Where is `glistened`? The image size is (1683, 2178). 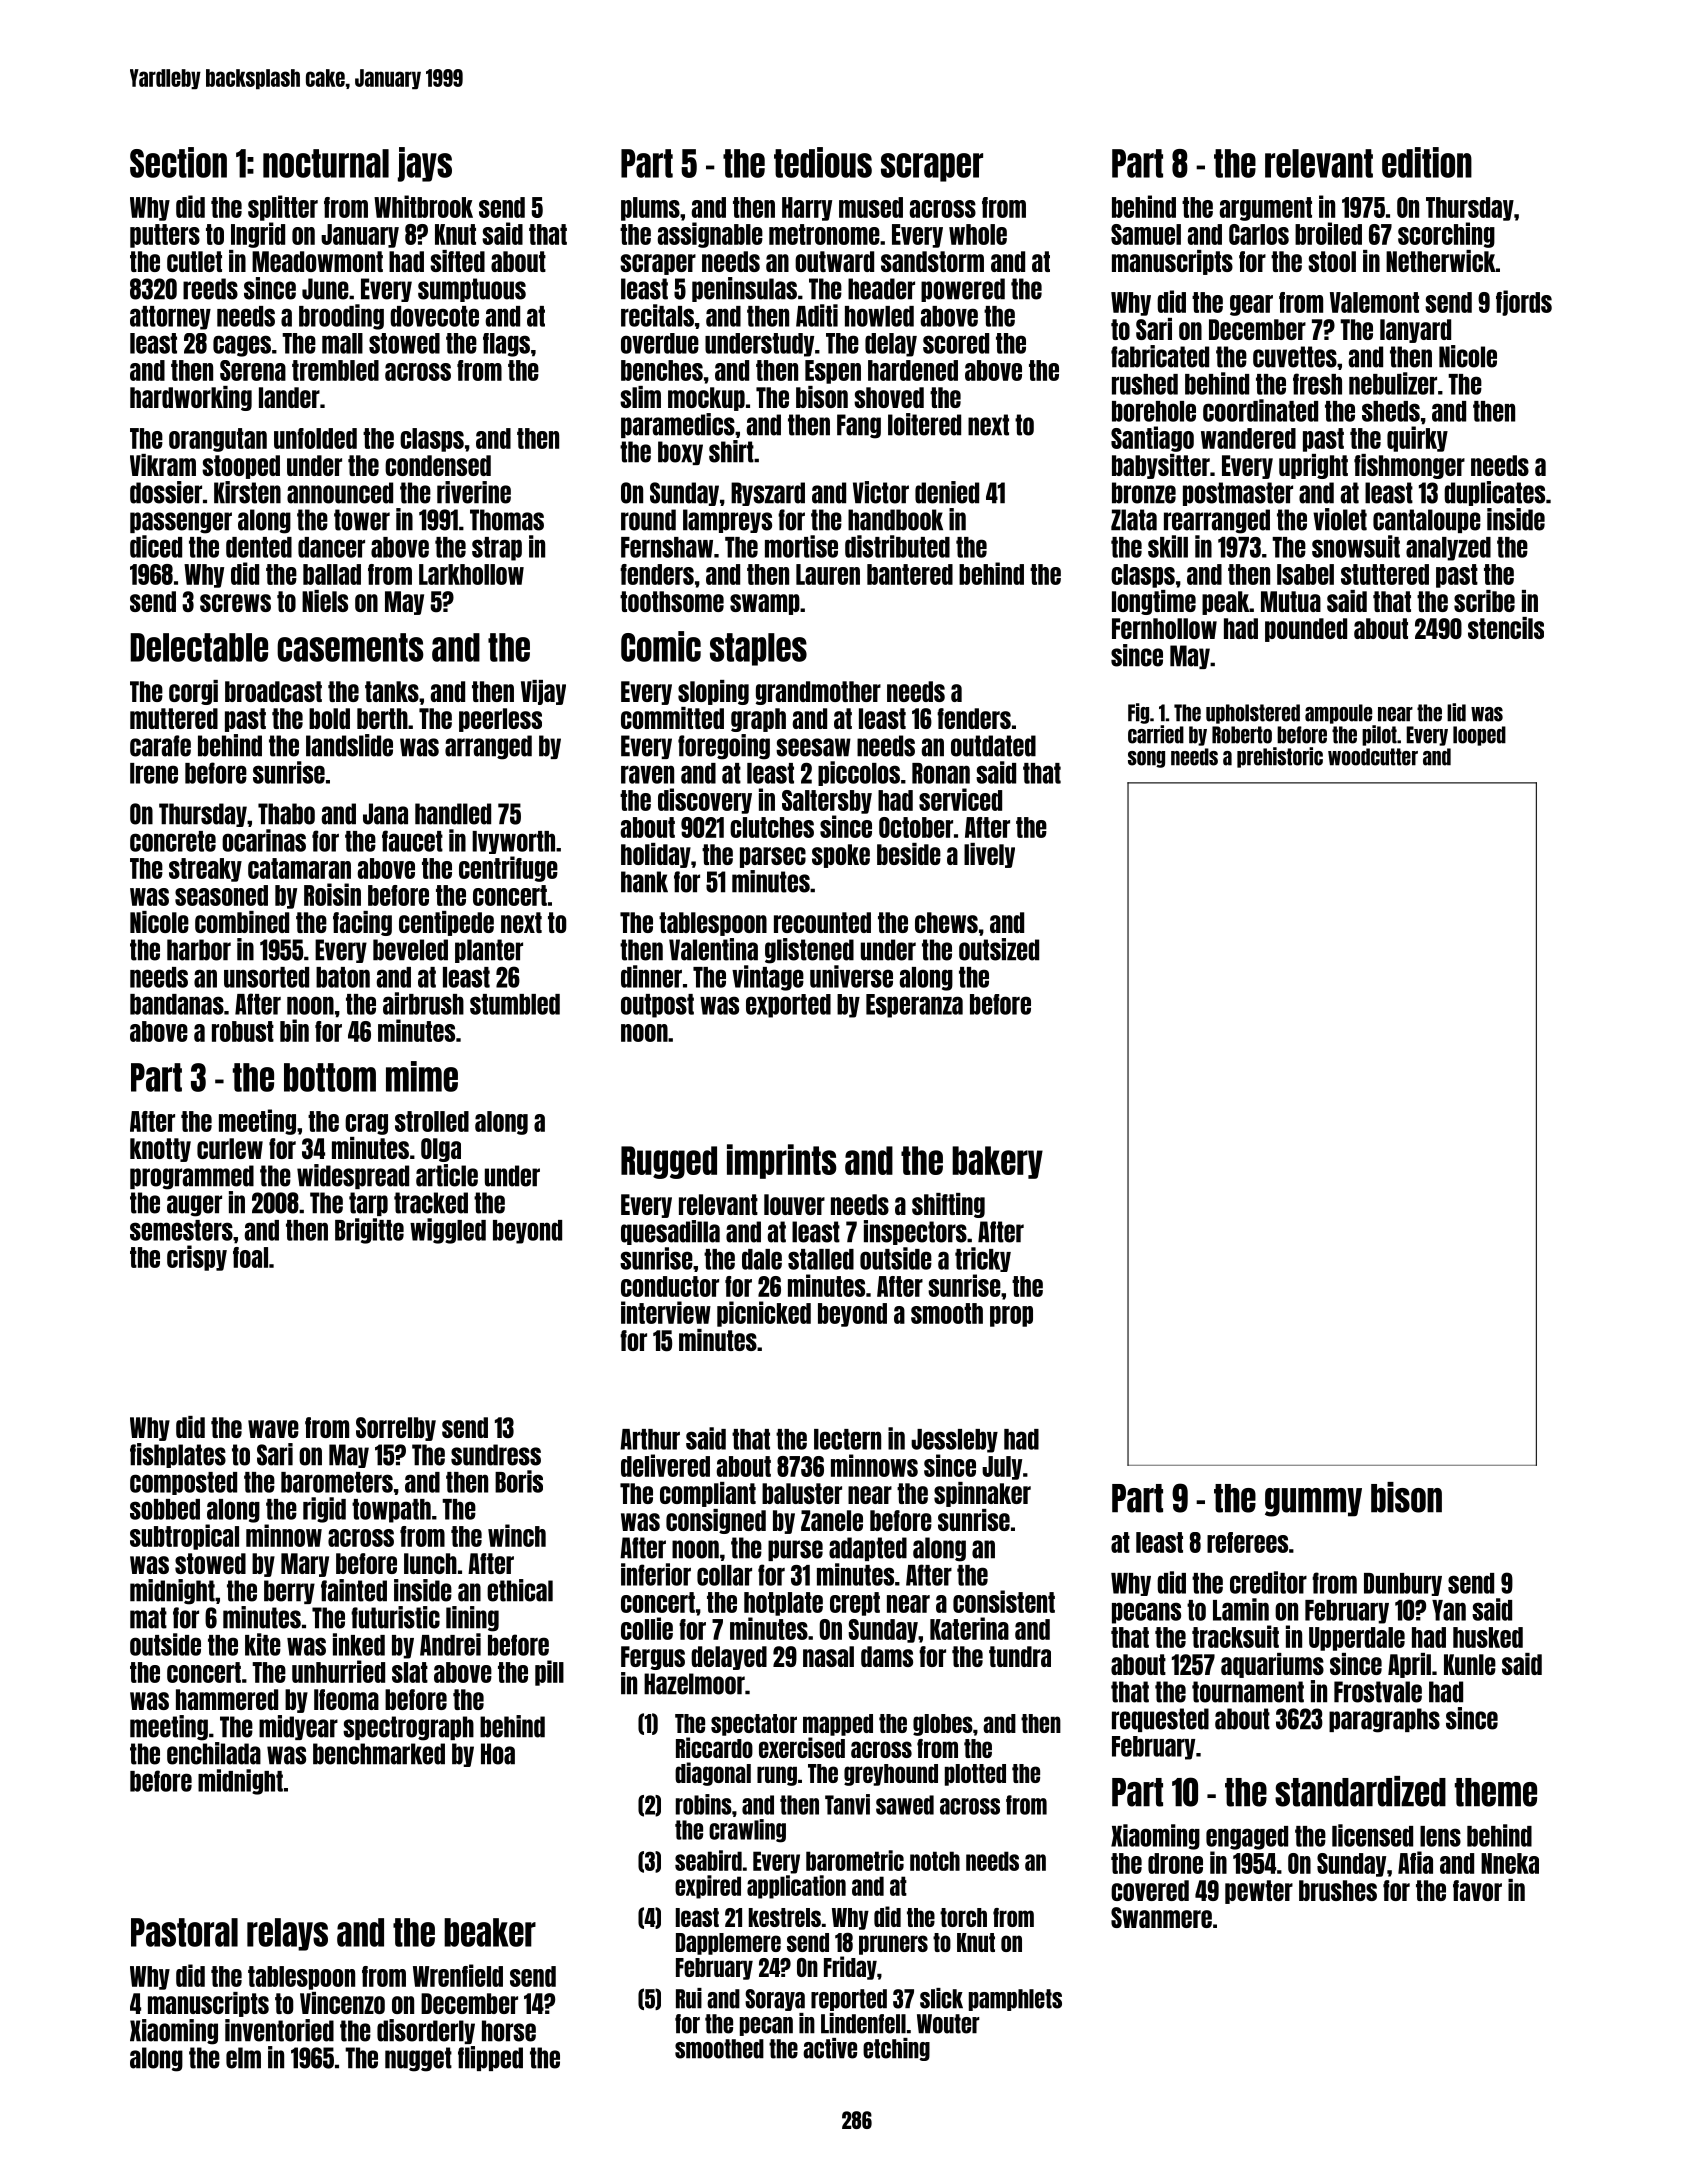 glistened is located at coordinates (809, 951).
